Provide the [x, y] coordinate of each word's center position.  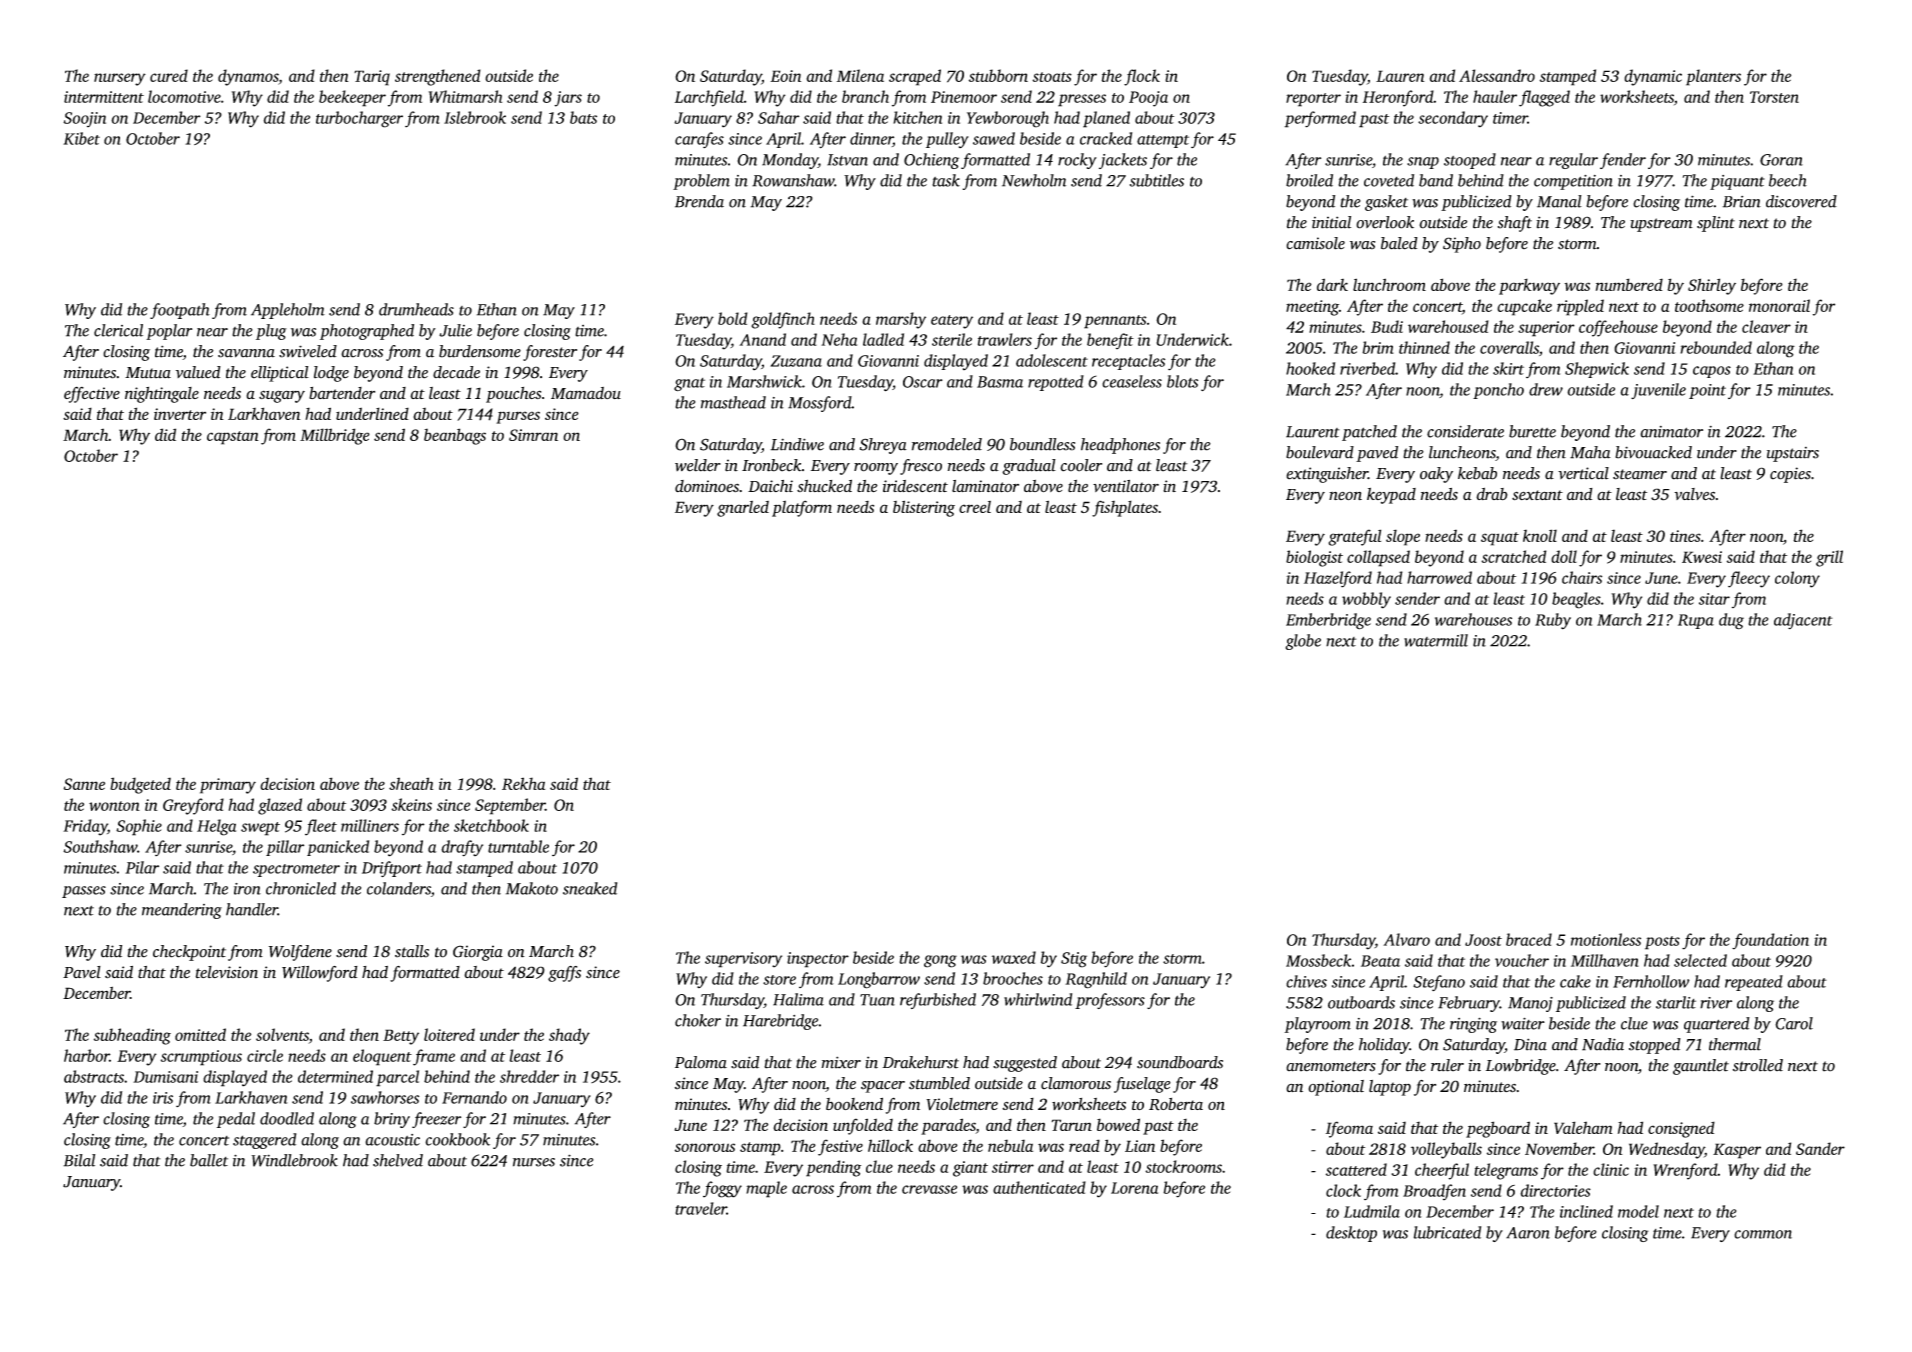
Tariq [372, 78]
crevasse [929, 1189]
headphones [1120, 446]
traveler [701, 1208]
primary [228, 786]
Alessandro [1497, 75]
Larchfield [709, 98]
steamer [1640, 474]
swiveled [308, 351]
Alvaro [1406, 939]
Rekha [523, 783]
